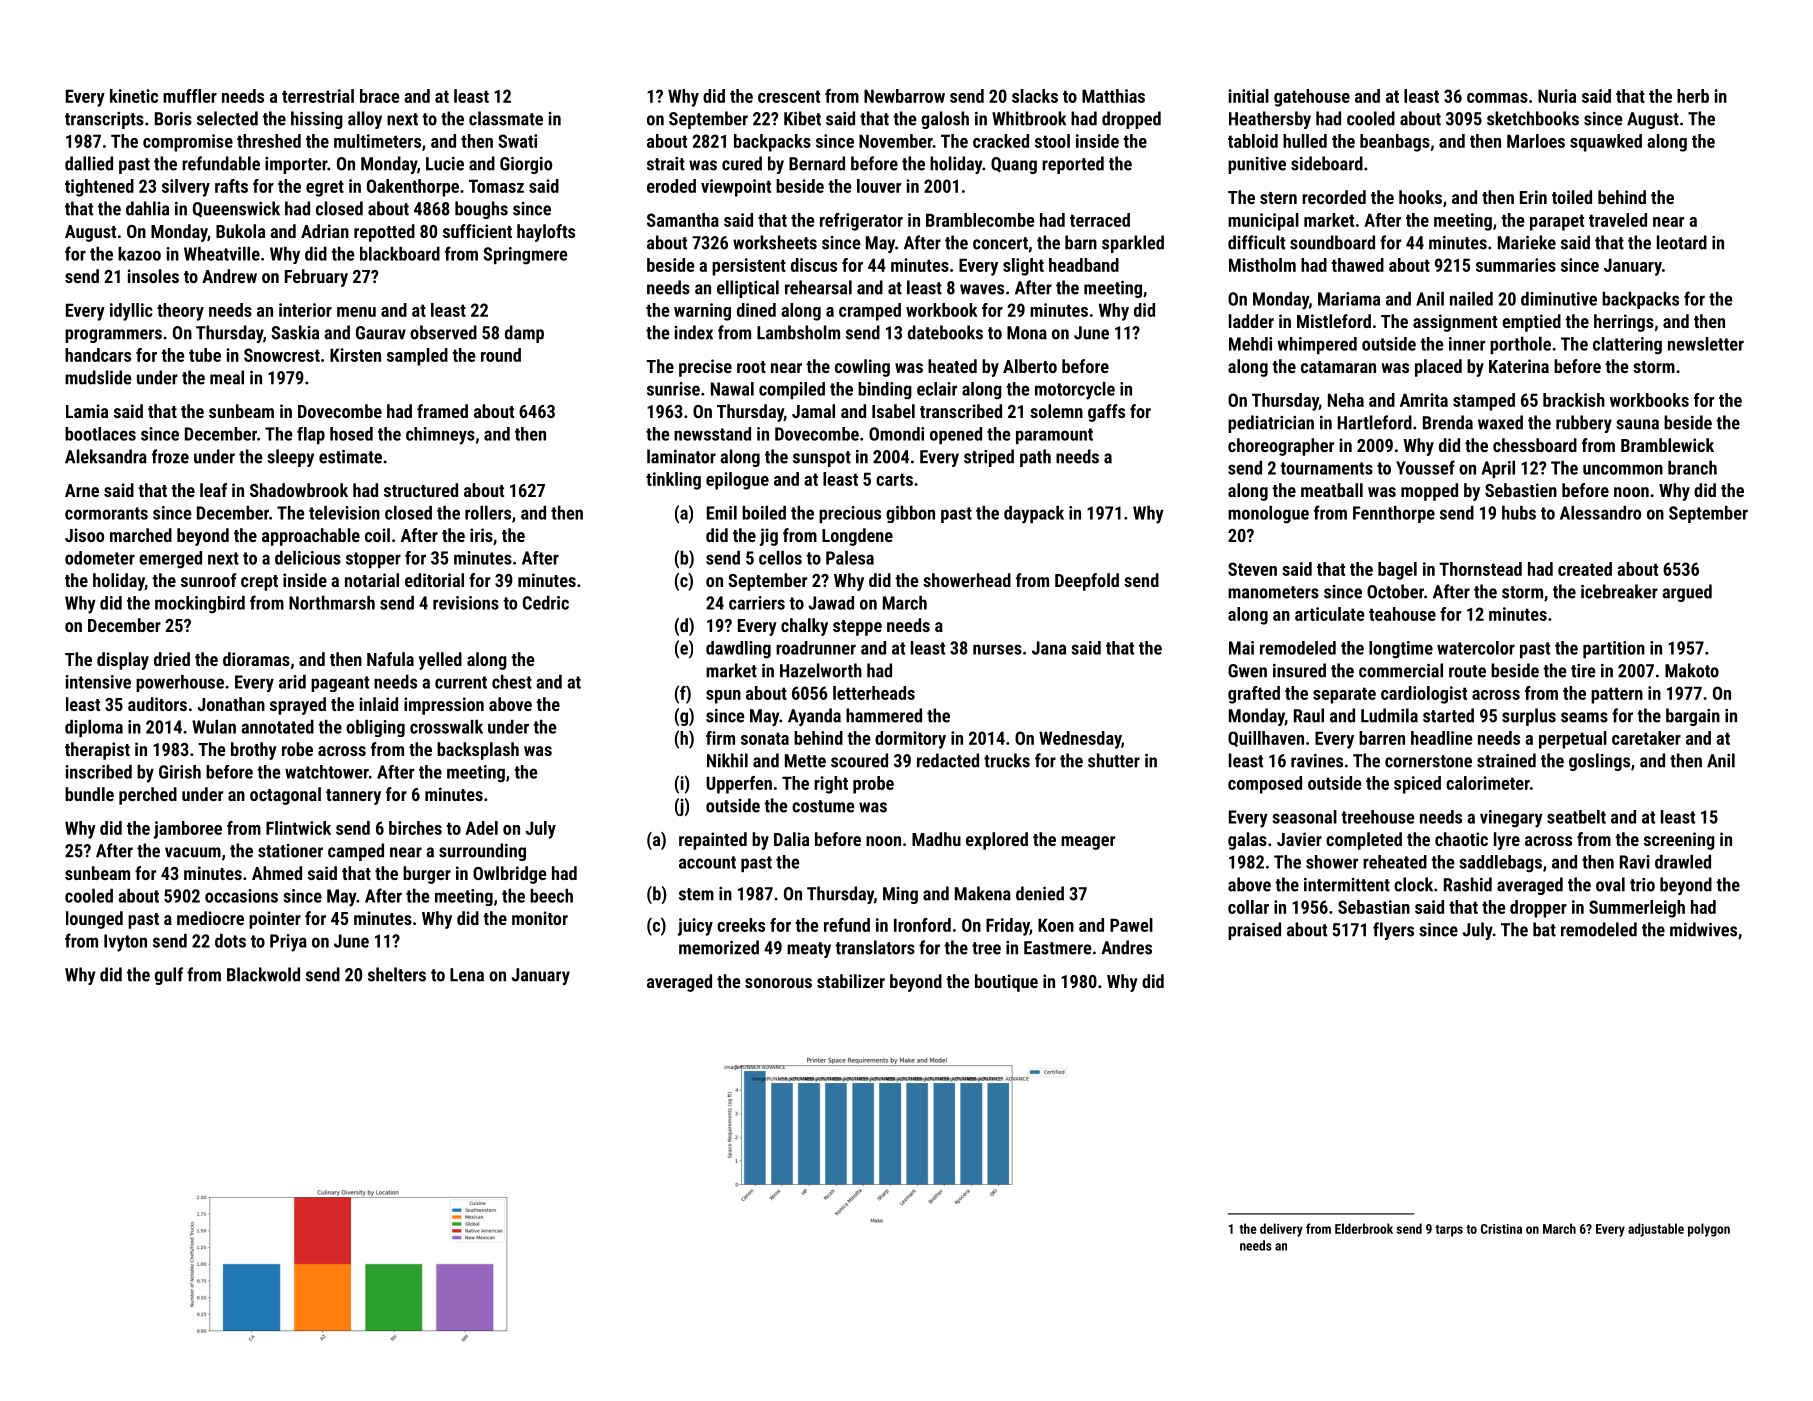 The image size is (1813, 1401). What do you see at coordinates (980, 220) in the screenshot?
I see `Bramblecombe` at bounding box center [980, 220].
